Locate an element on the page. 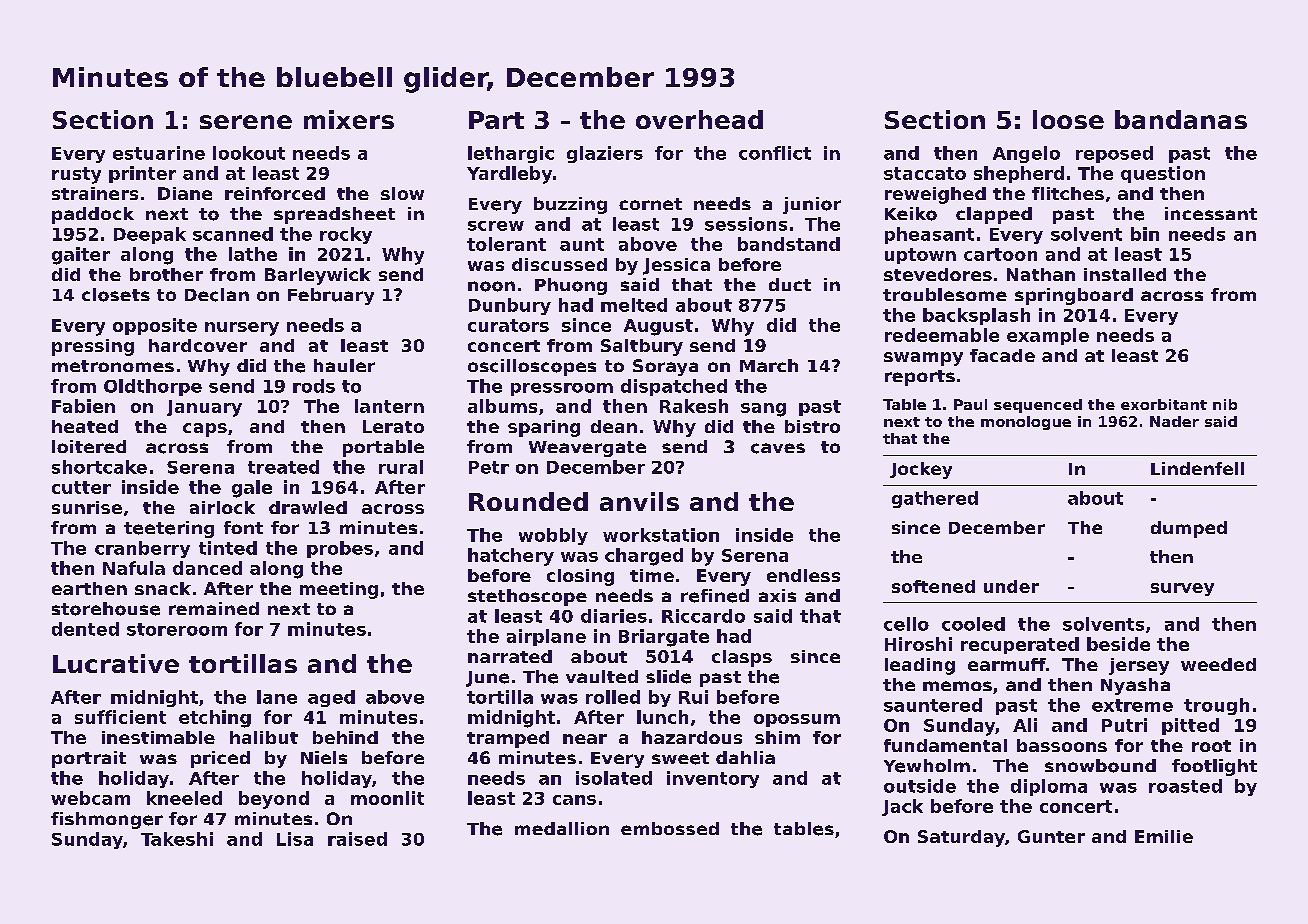 The image size is (1308, 924). airlock is located at coordinates (222, 507).
